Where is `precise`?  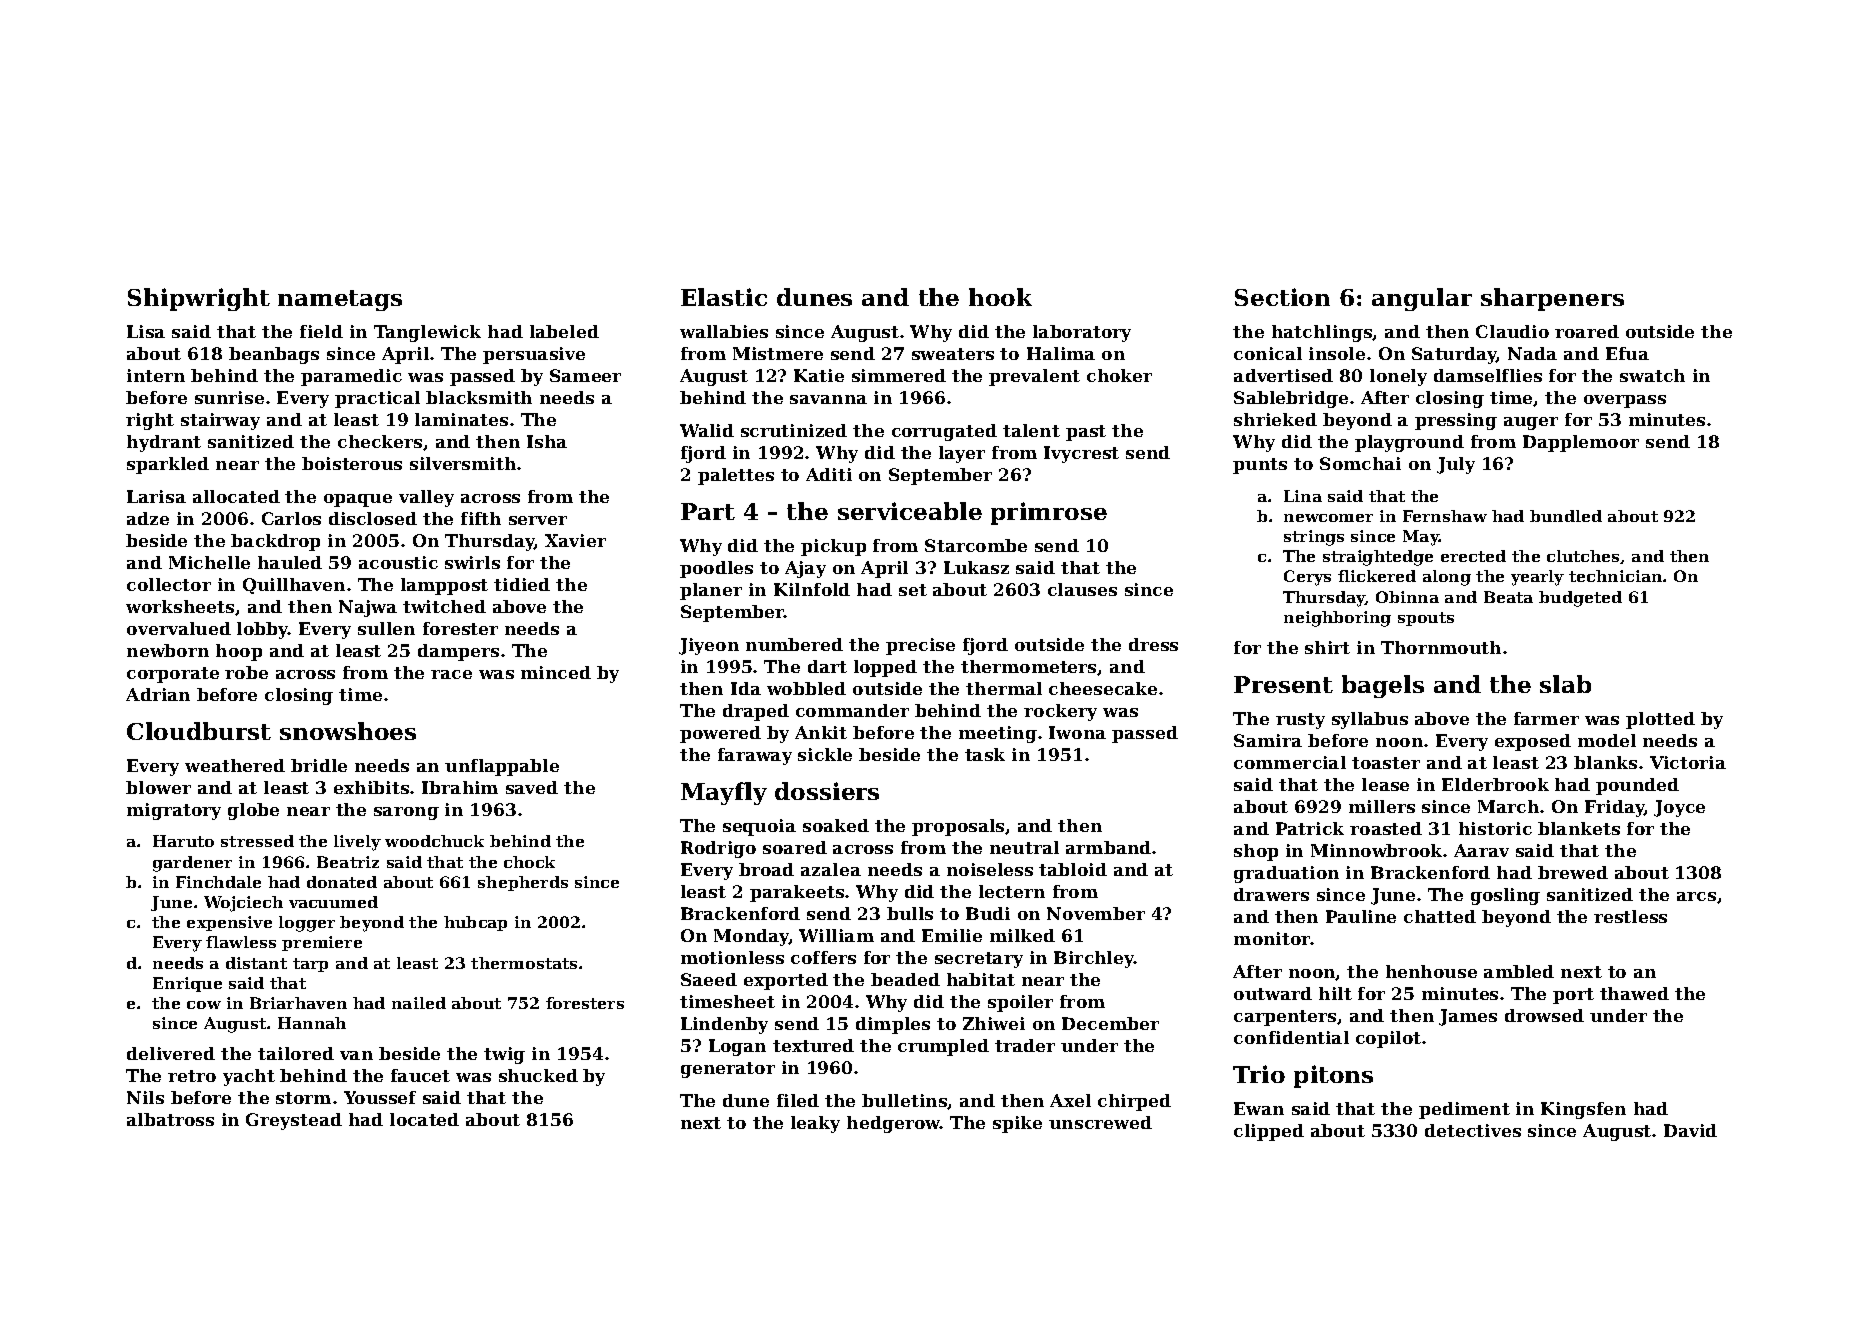 precise is located at coordinates (920, 646).
